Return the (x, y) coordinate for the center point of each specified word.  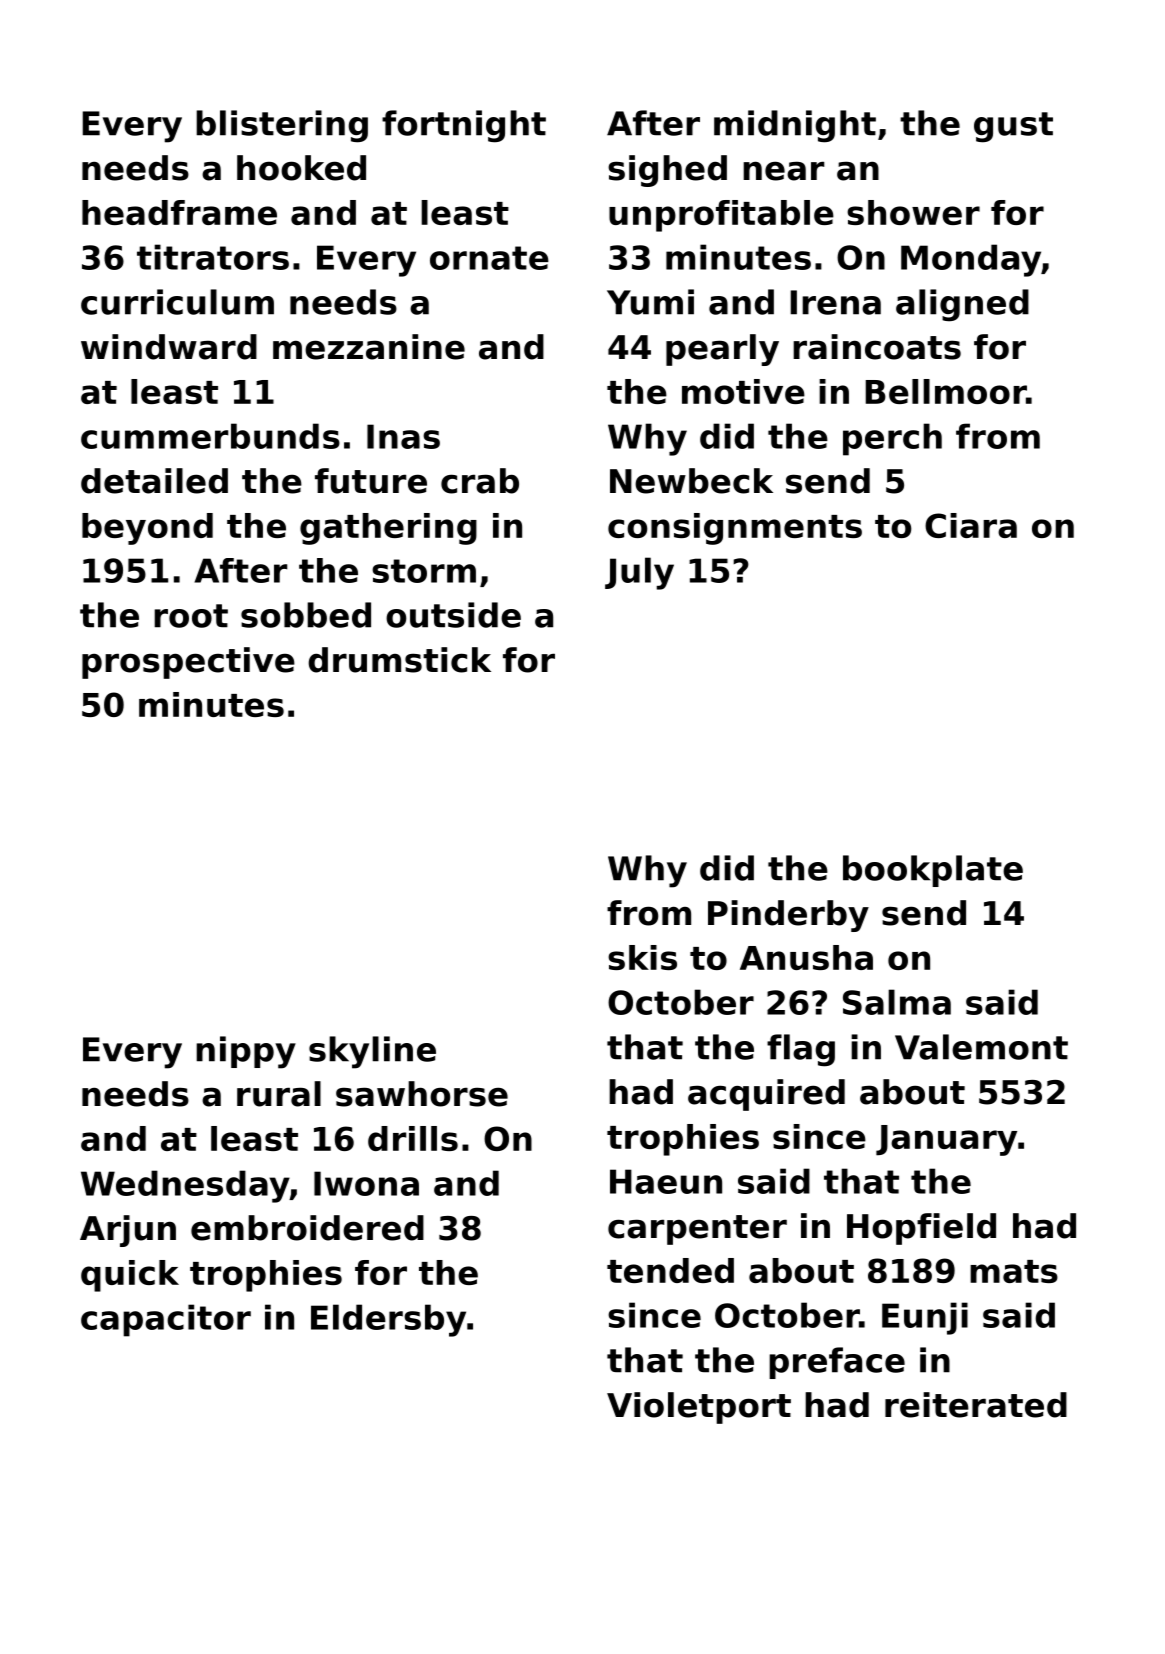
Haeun (666, 1181)
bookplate (933, 871)
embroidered (307, 1228)
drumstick (399, 660)
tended (670, 1270)
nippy (246, 1052)
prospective (188, 663)
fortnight (464, 126)
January (946, 1140)
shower (913, 212)
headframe (179, 212)
